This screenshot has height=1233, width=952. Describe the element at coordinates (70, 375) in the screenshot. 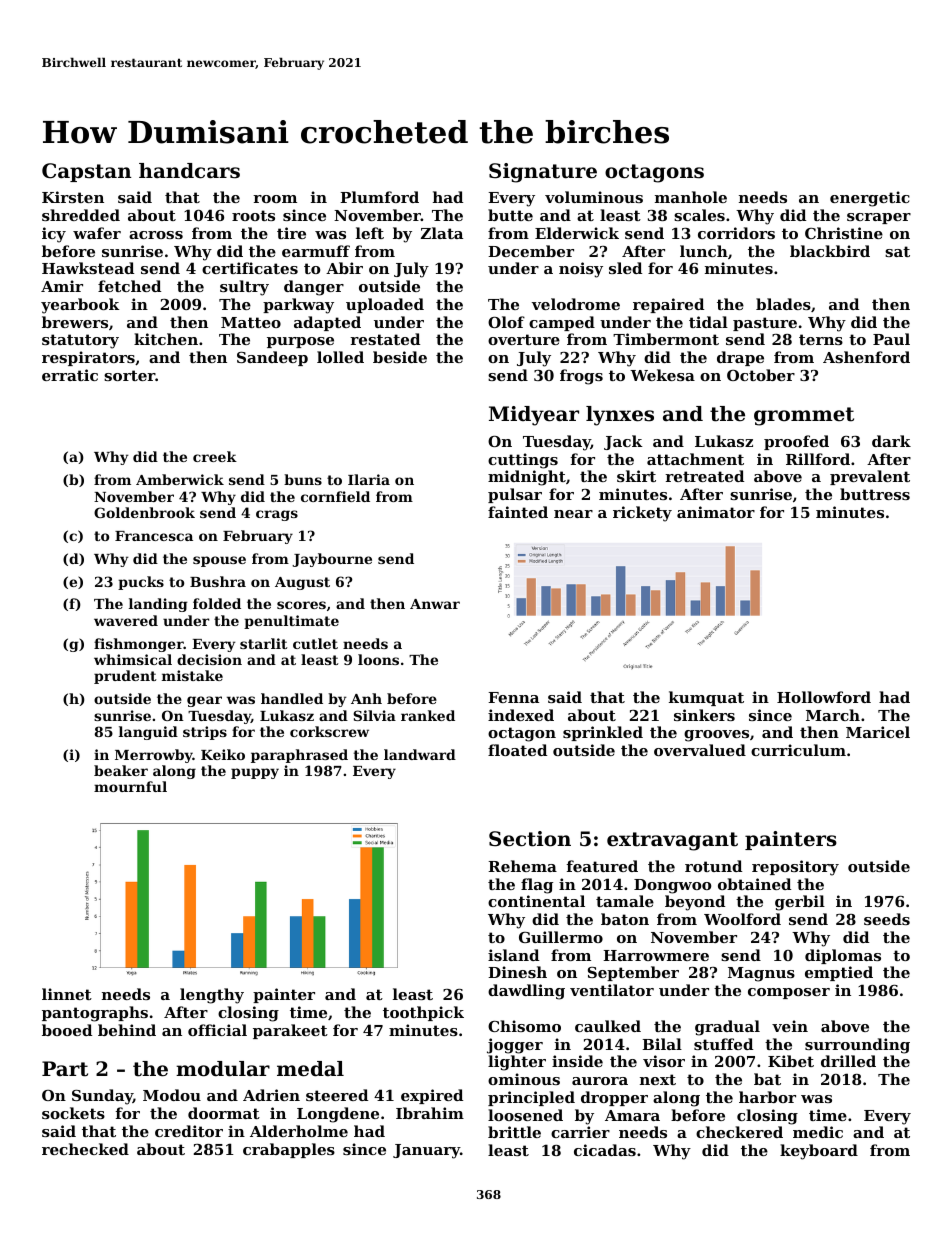

I see `erratic` at that location.
